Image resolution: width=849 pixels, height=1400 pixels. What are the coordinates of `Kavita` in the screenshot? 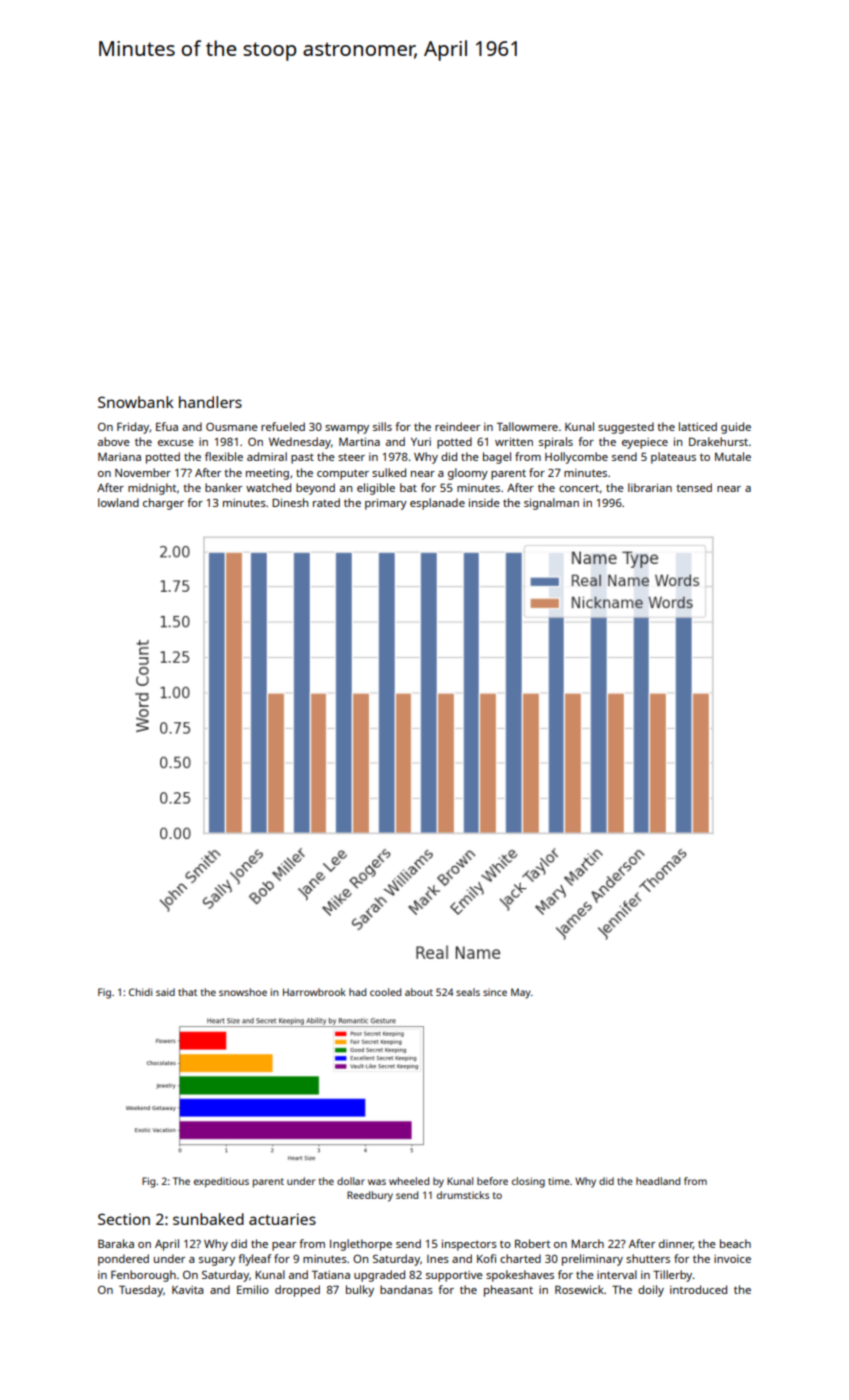 It's located at (188, 1290).
